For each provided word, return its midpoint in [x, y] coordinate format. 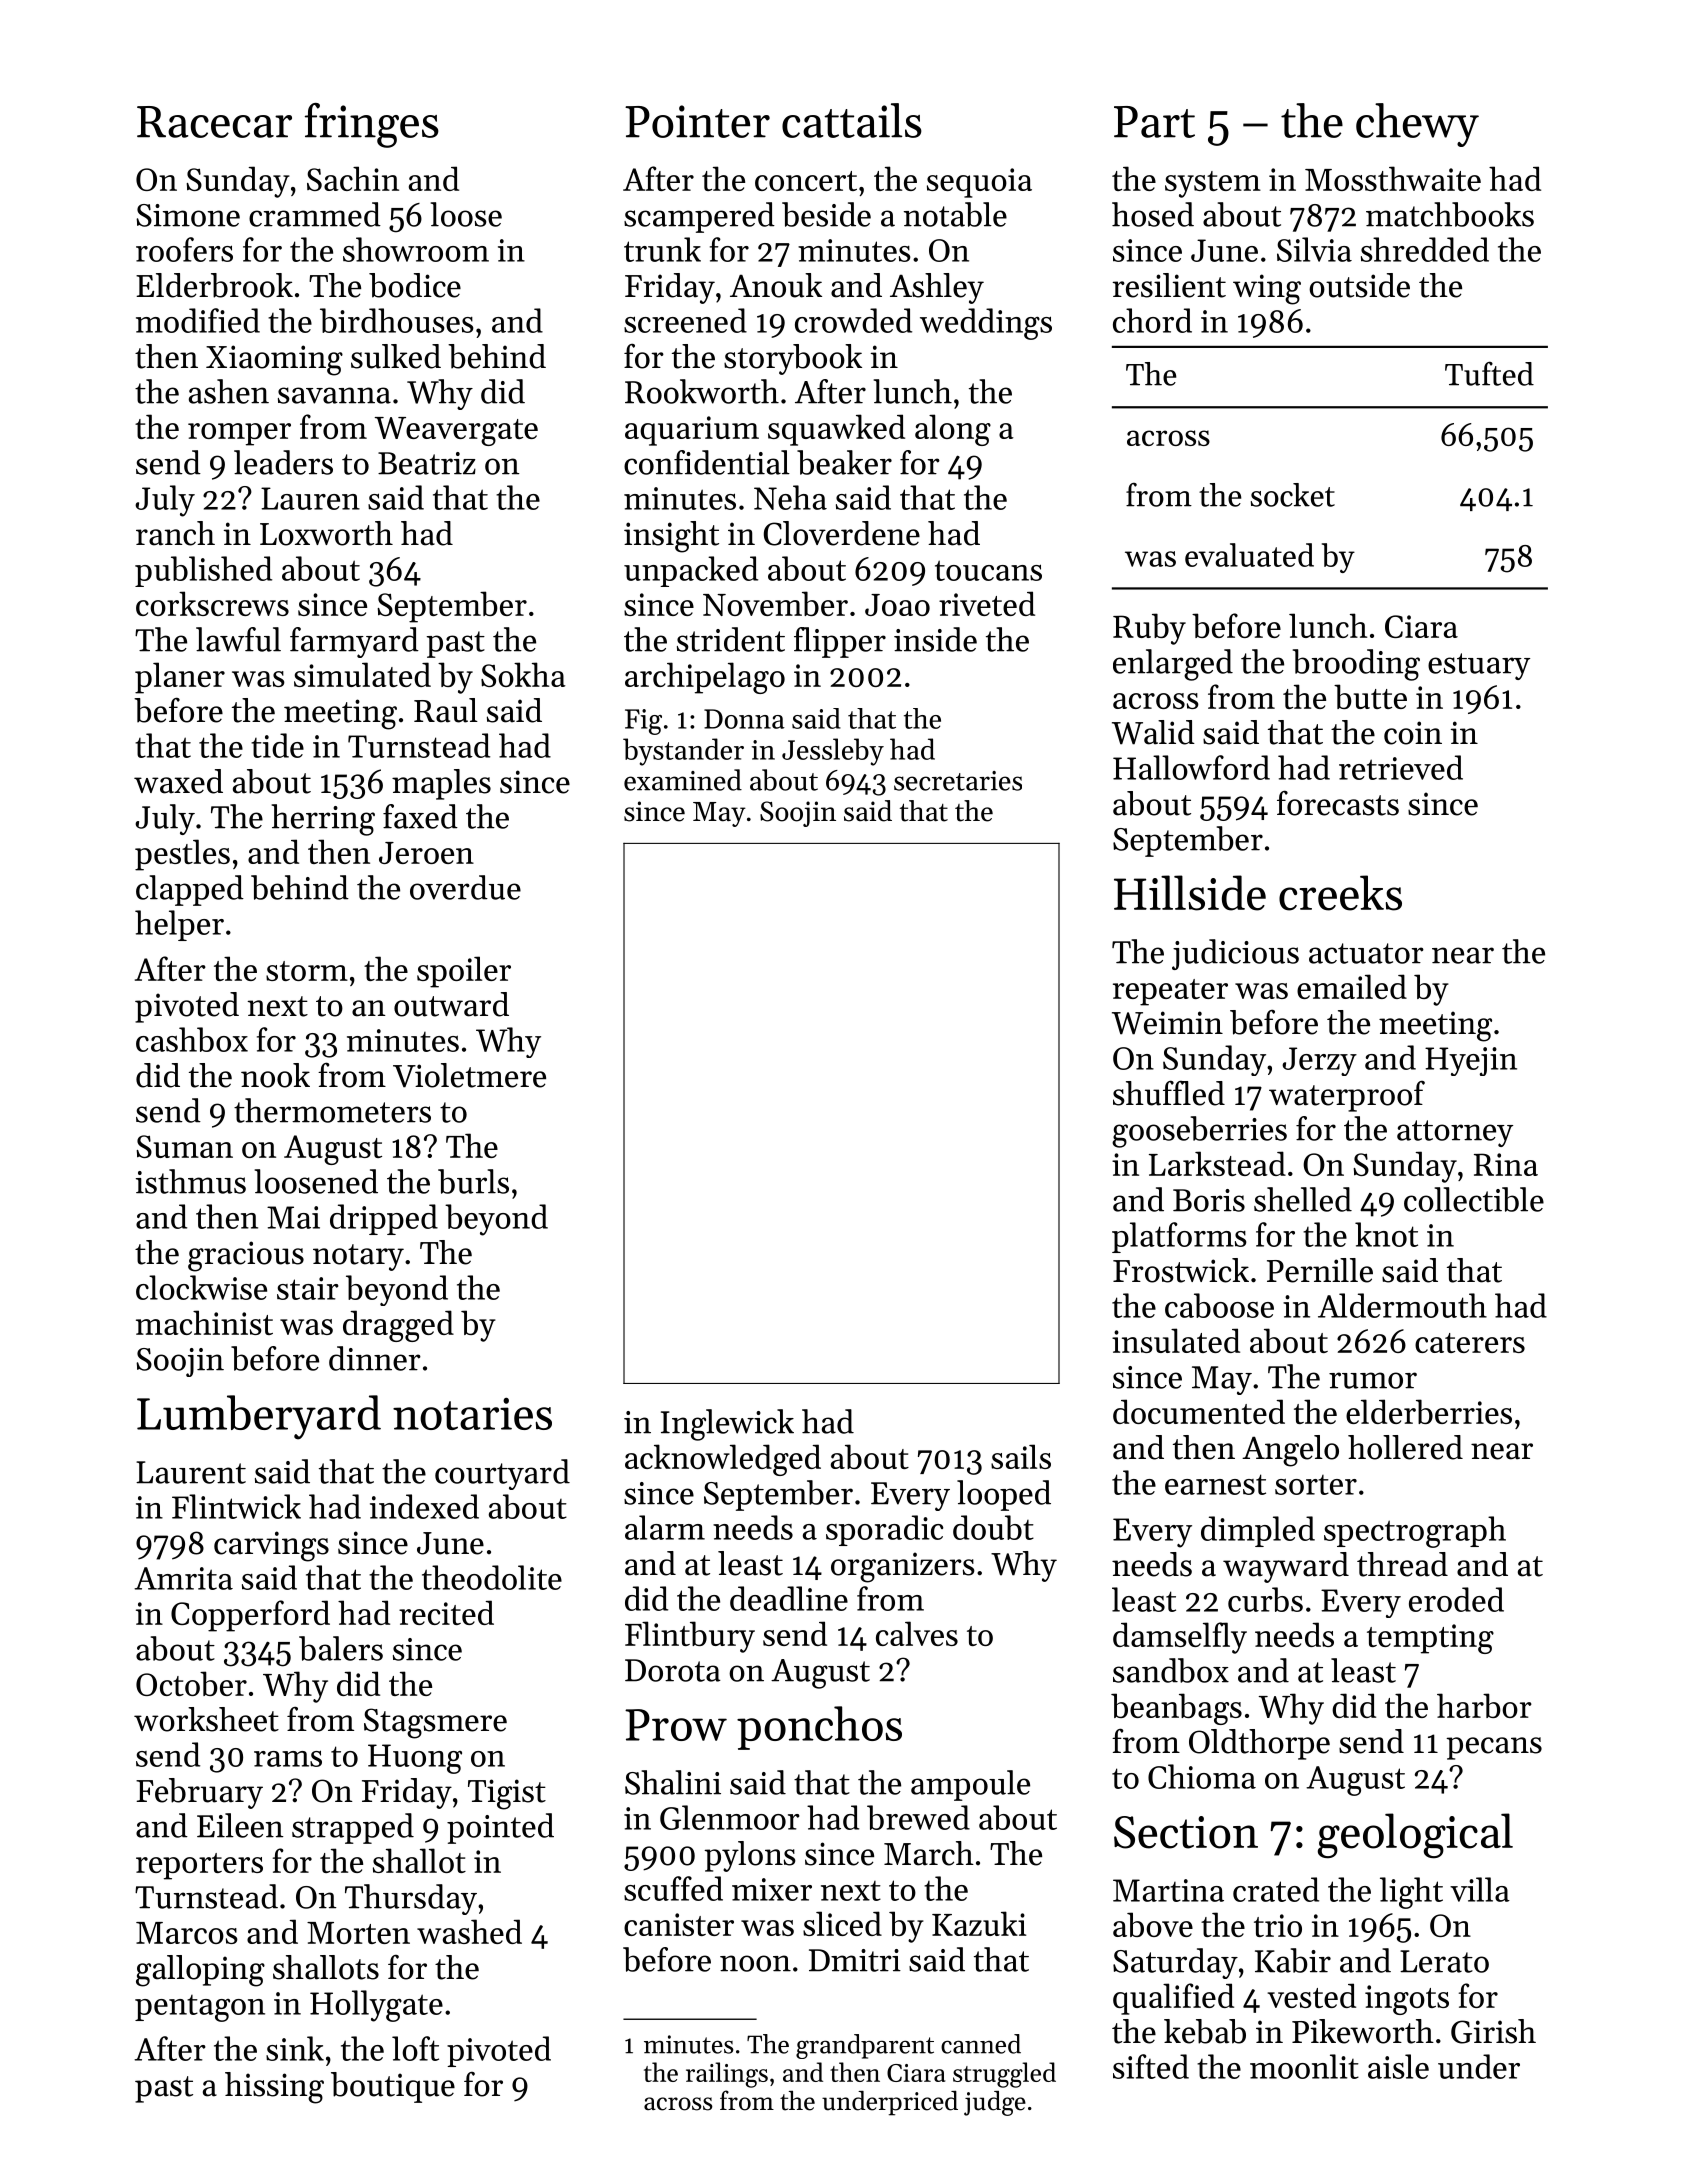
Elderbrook [214, 285]
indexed [424, 1506]
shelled [1303, 1199]
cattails [852, 120]
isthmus [191, 1181]
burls [473, 1181]
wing [1267, 289]
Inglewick [727, 1425]
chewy [1417, 125]
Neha [790, 497]
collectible [1474, 1199]
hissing [274, 2088]
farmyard [354, 642]
